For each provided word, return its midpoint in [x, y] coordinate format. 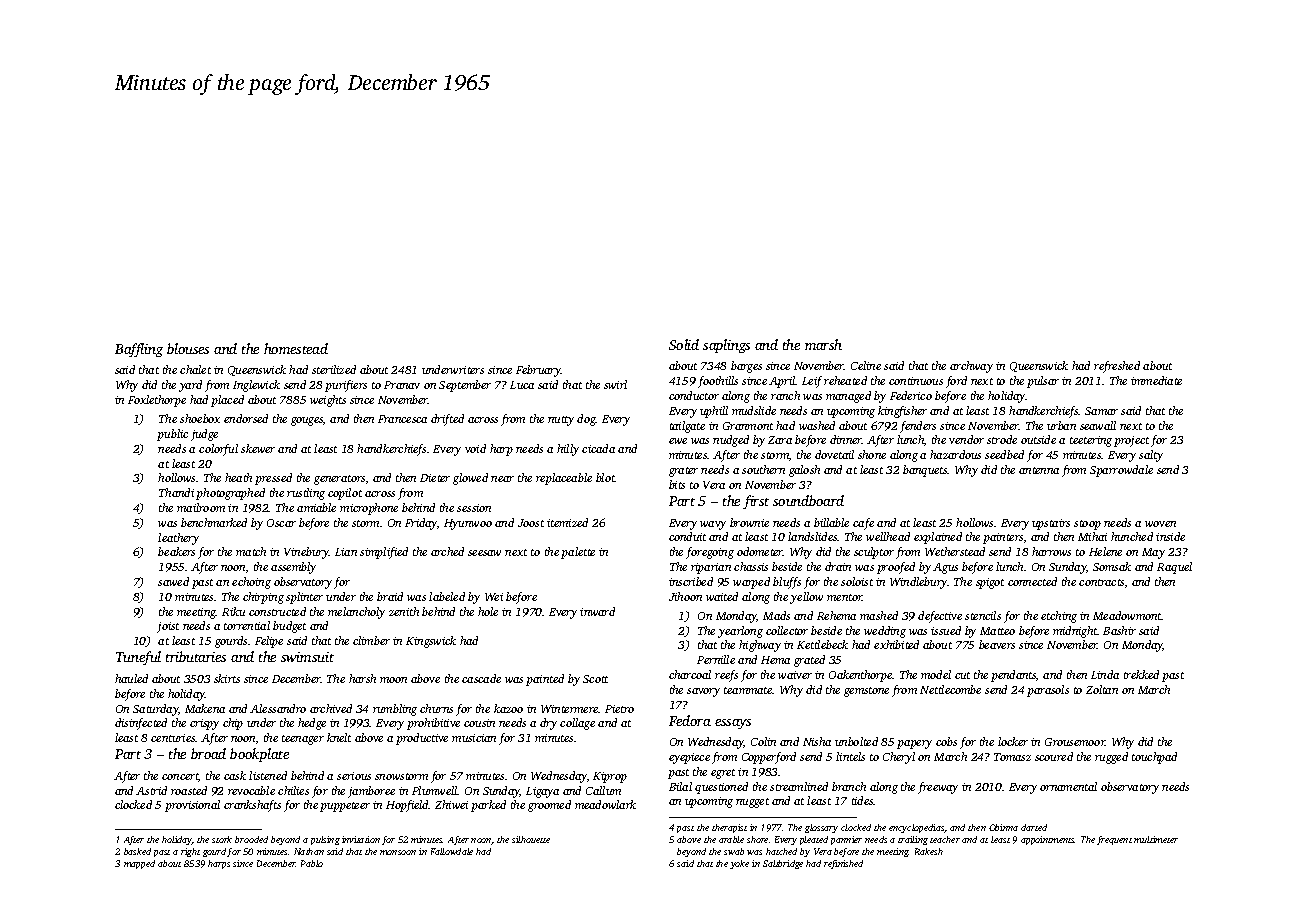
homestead [296, 348]
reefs [726, 676]
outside [1038, 439]
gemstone [866, 692]
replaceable [564, 479]
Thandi [176, 492]
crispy [204, 724]
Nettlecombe [950, 689]
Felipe [269, 642]
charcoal [690, 674]
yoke [739, 864]
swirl [615, 384]
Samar [1101, 411]
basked [137, 851]
